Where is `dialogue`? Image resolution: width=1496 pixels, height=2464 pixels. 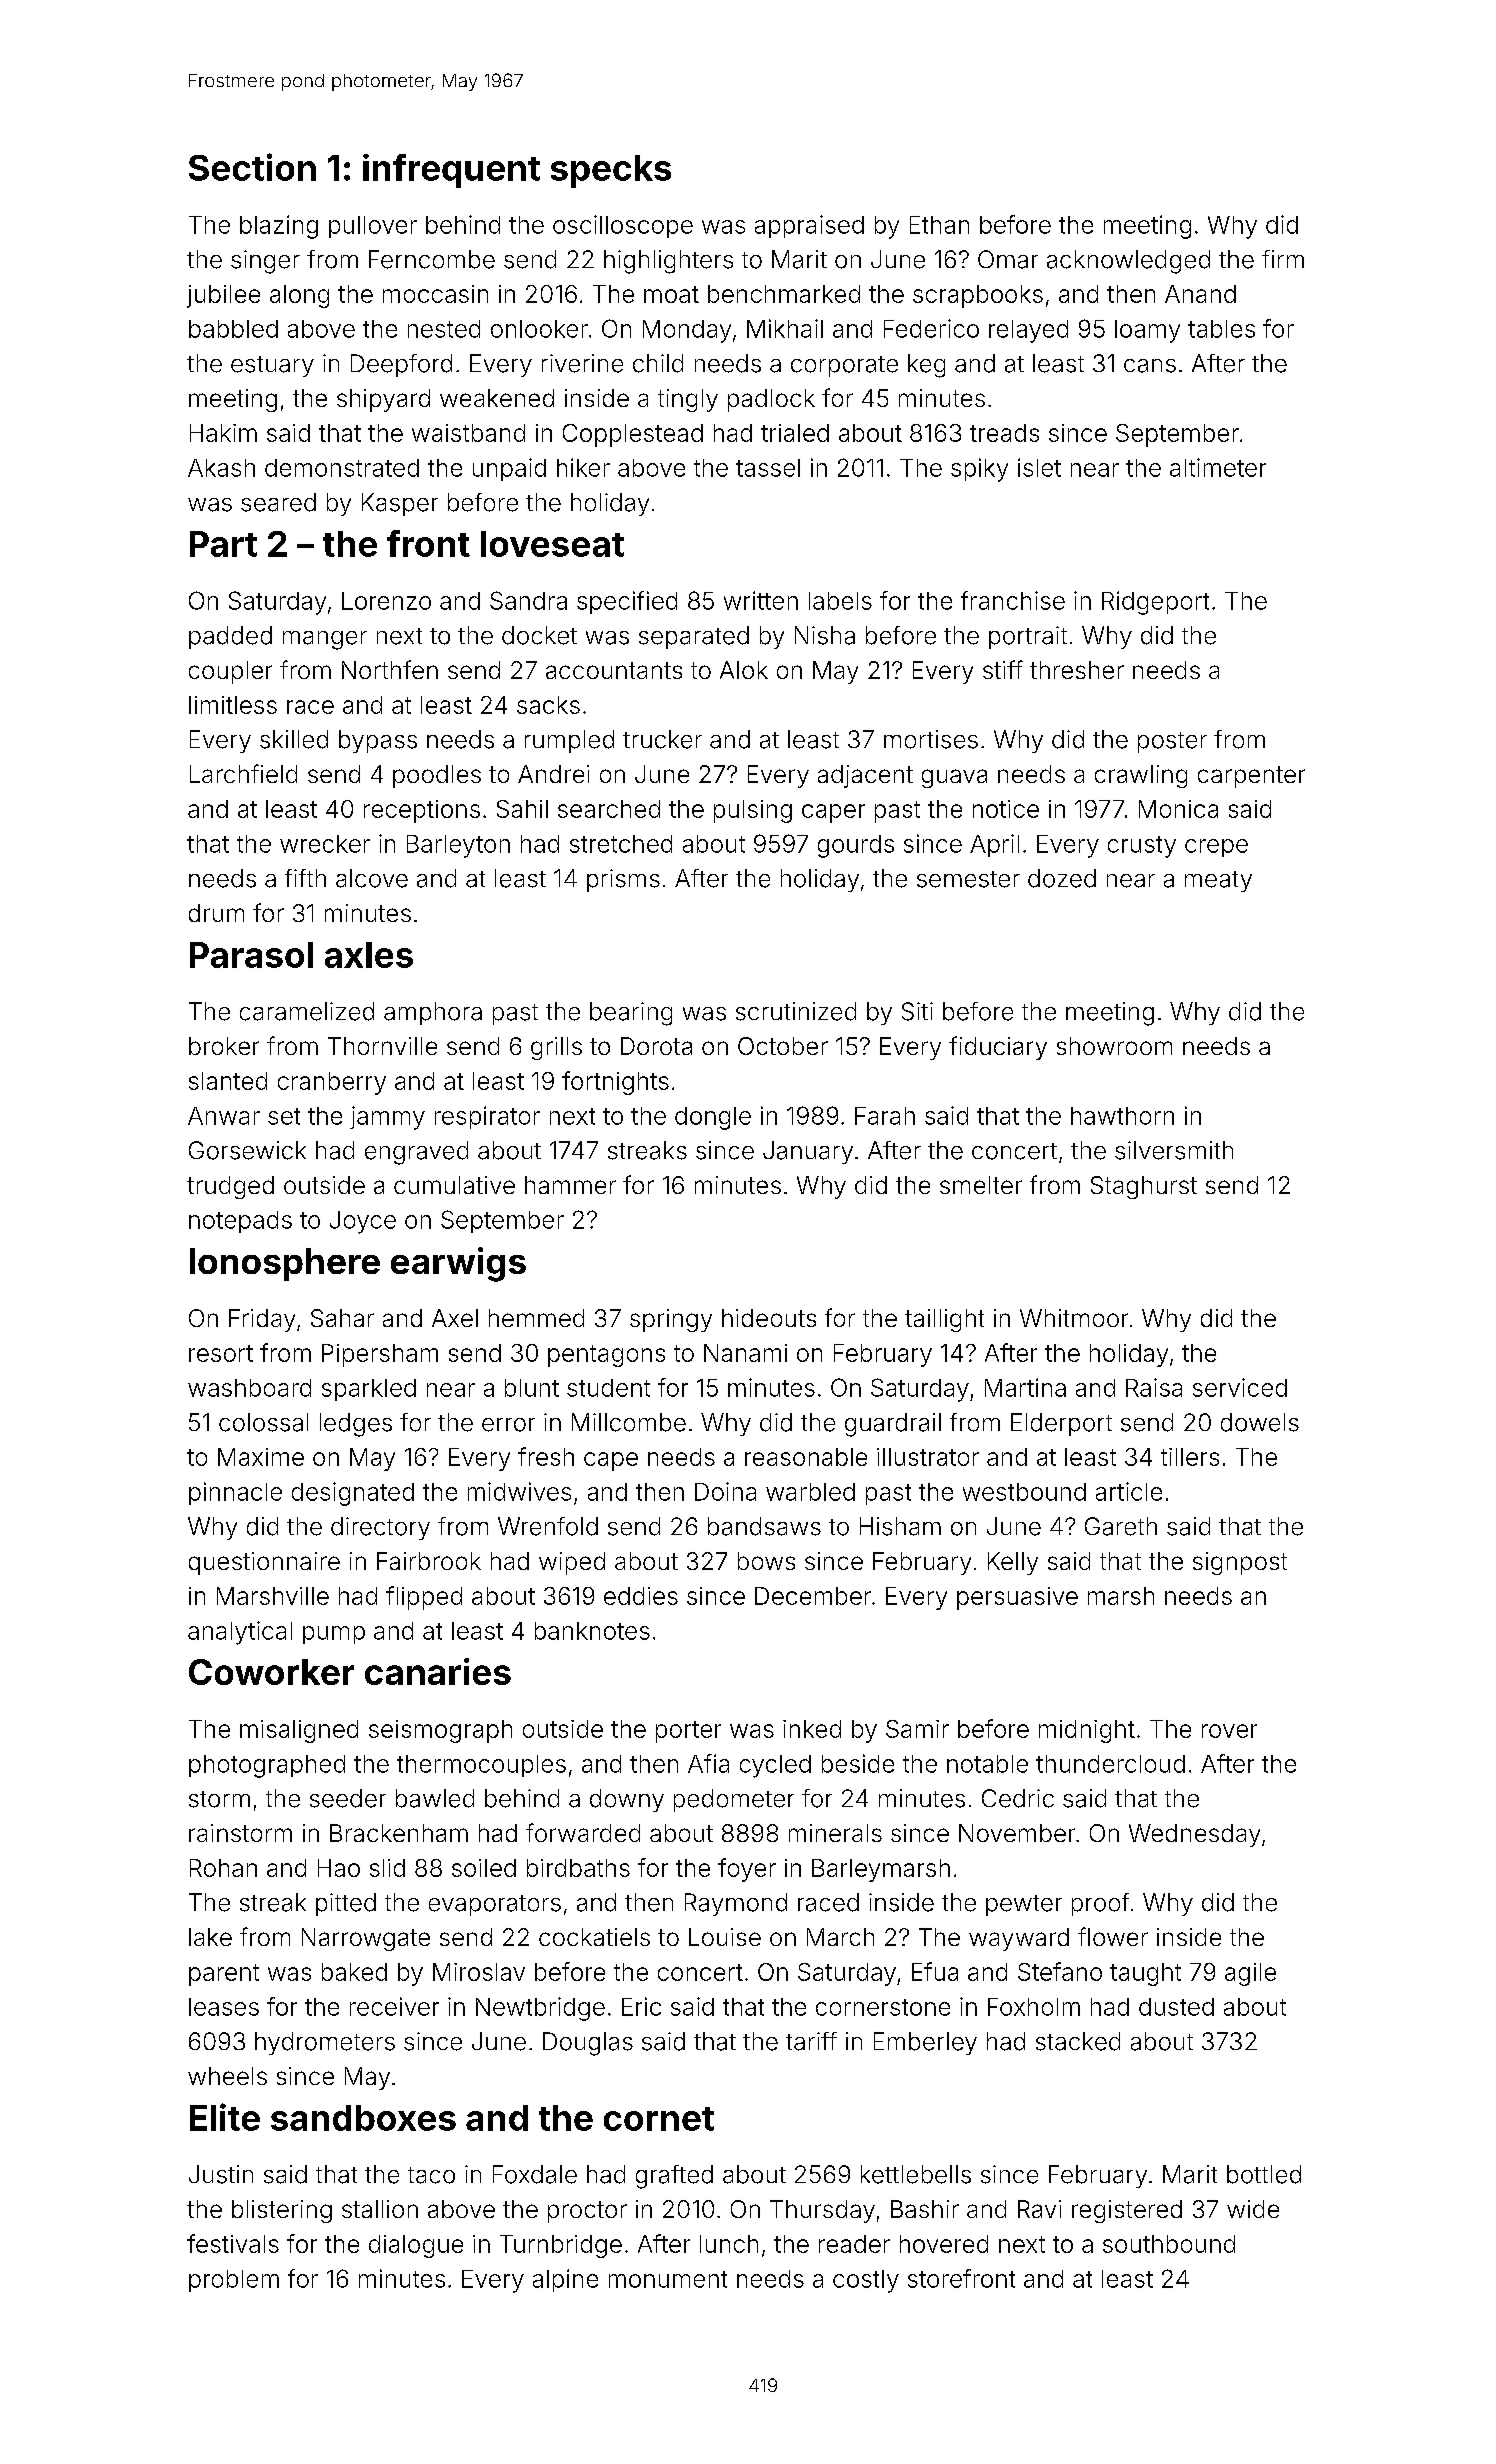 dialogue is located at coordinates (416, 2246).
